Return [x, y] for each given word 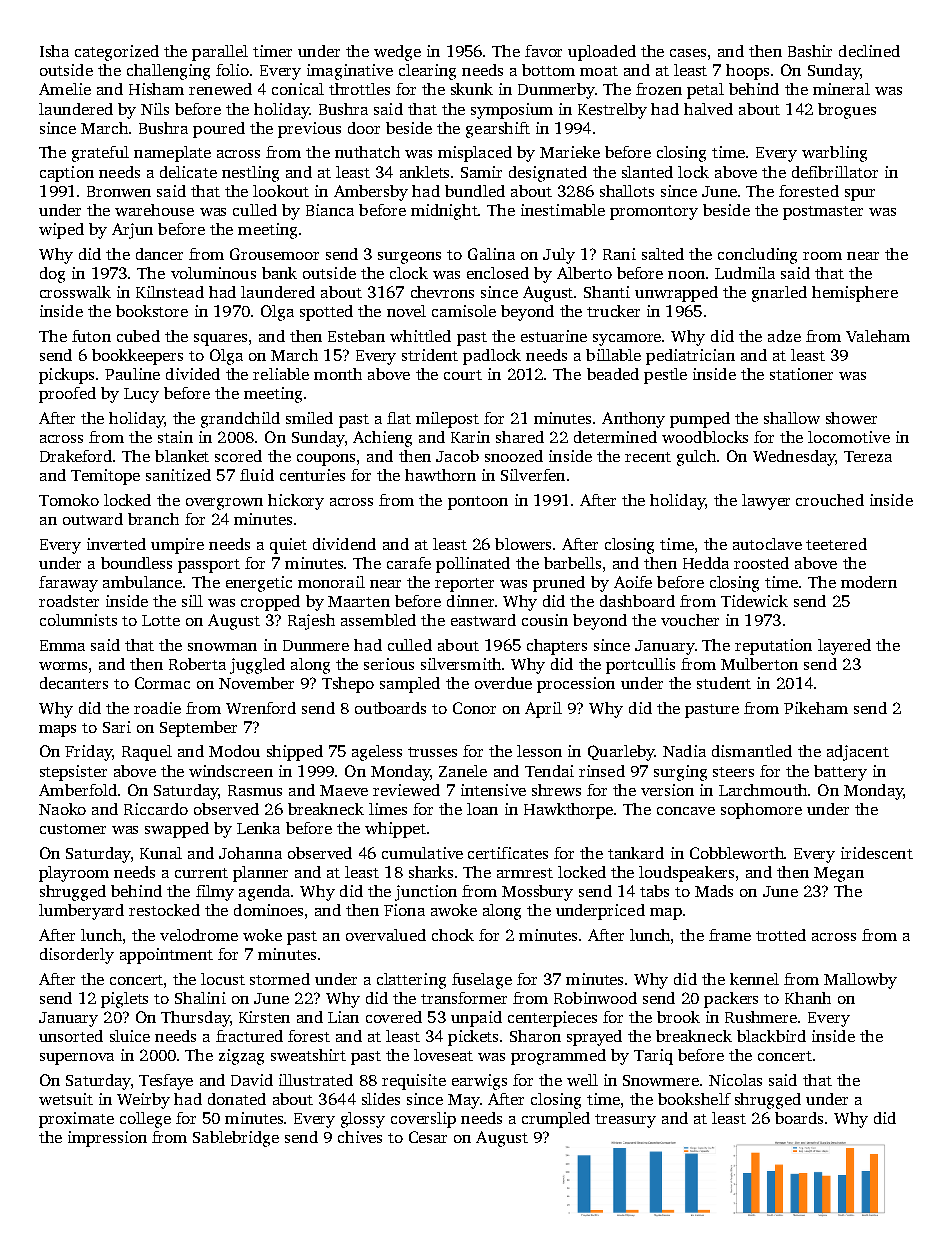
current [201, 873]
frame [730, 935]
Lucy [141, 395]
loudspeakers [686, 874]
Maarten [359, 601]
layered [844, 647]
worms [63, 666]
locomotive [849, 437]
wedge [397, 53]
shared [520, 437]
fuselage [482, 981]
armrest [525, 873]
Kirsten [264, 1017]
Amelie [65, 89]
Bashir [810, 51]
